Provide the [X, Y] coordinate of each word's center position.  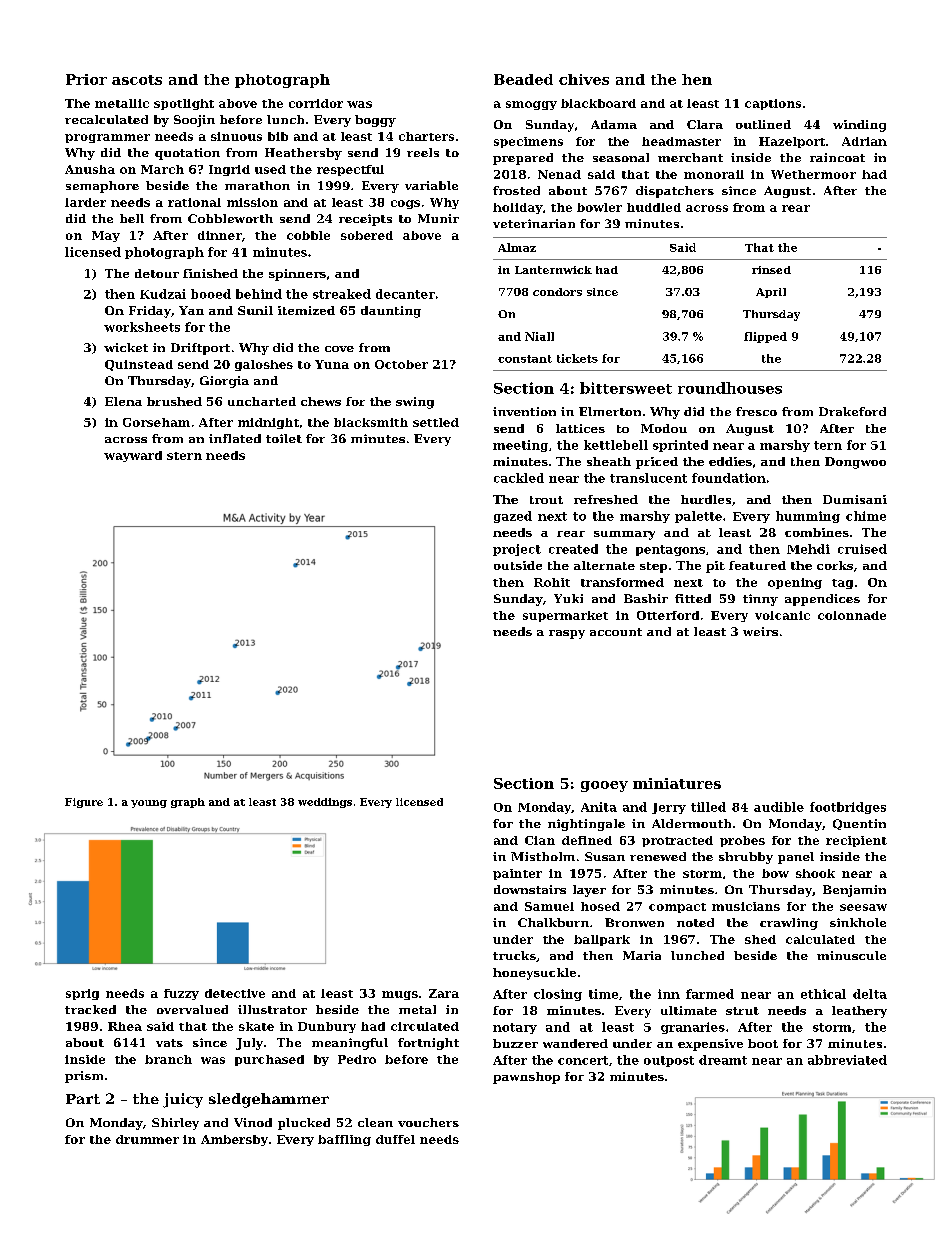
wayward [133, 456]
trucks [514, 955]
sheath [609, 461]
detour [157, 273]
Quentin [859, 824]
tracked [90, 1009]
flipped [765, 337]
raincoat [837, 157]
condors [557, 292]
